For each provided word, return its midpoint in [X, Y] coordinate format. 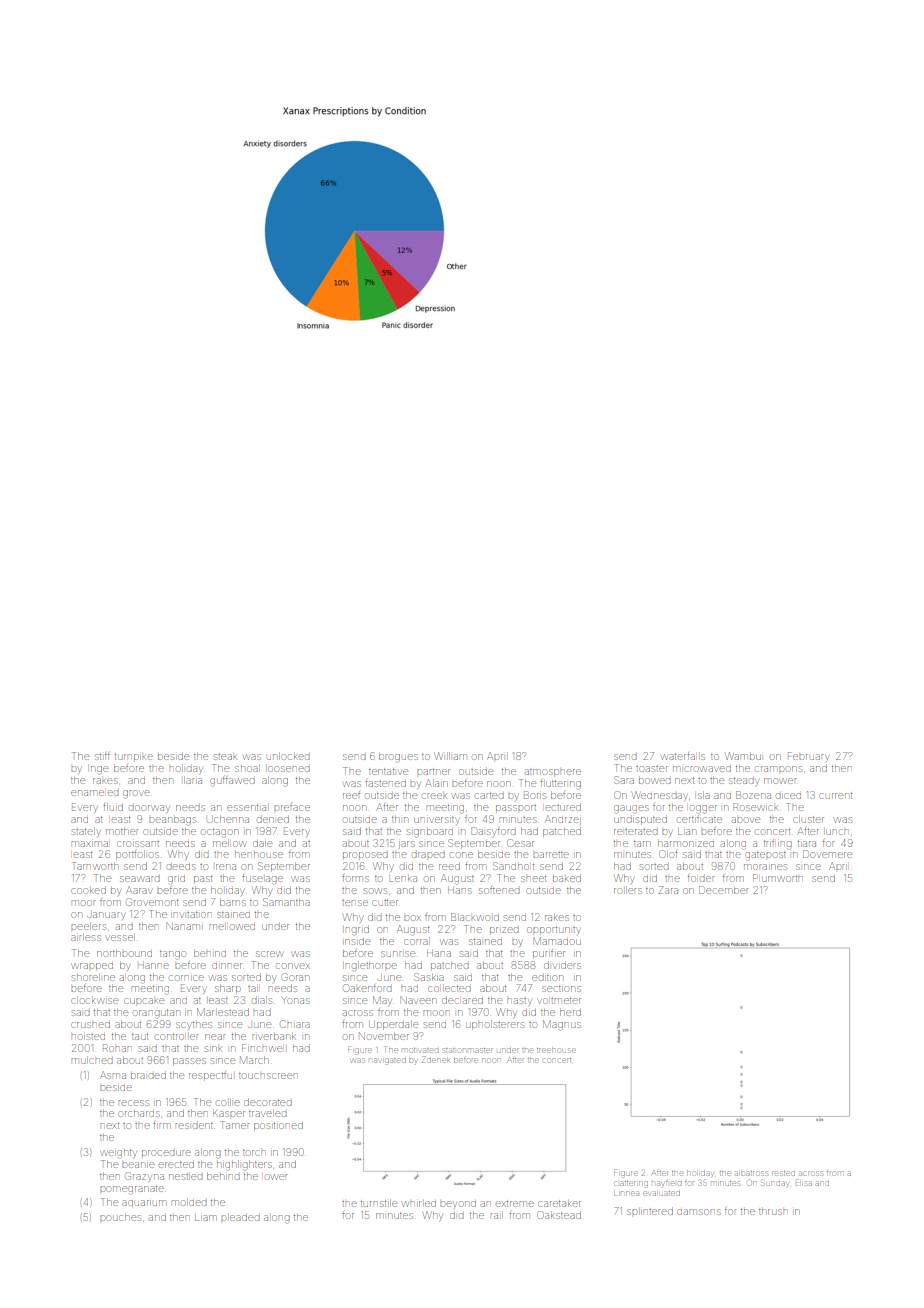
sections [561, 989]
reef [351, 796]
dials [262, 1000]
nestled [186, 1176]
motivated [420, 1050]
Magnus [562, 1025]
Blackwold [475, 917]
